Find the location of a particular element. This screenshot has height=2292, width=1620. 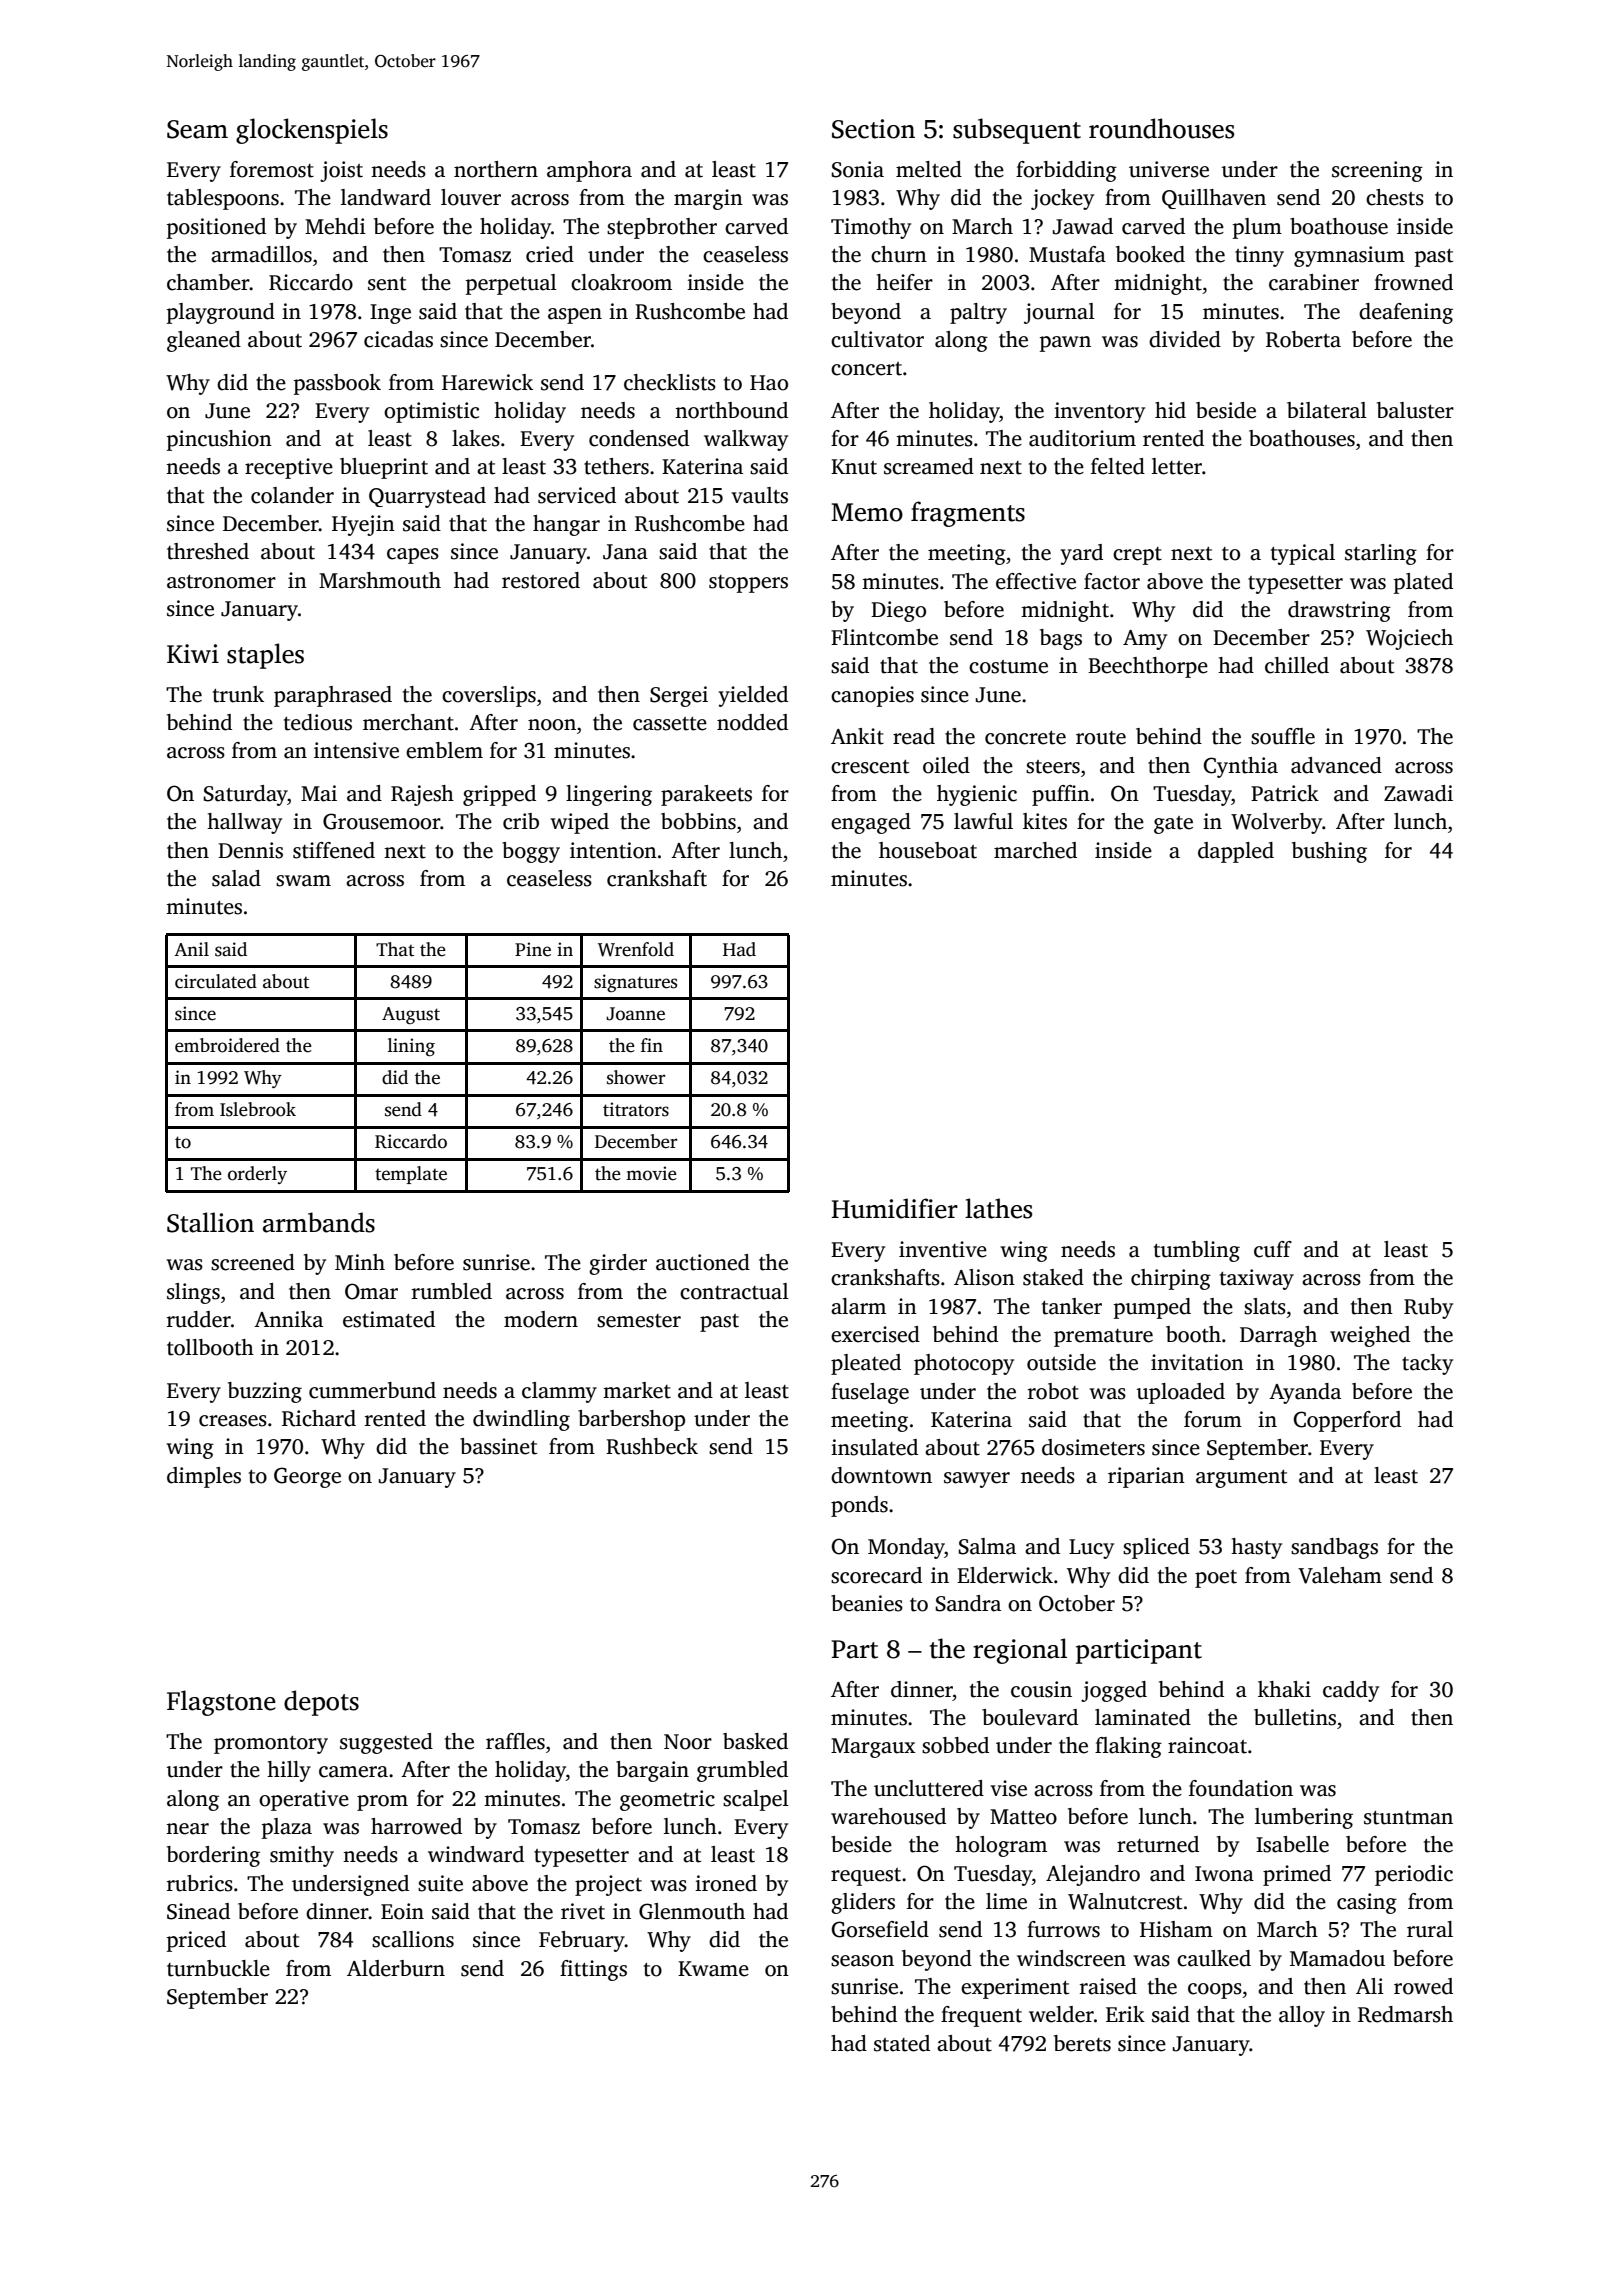

engaged is located at coordinates (871, 823).
